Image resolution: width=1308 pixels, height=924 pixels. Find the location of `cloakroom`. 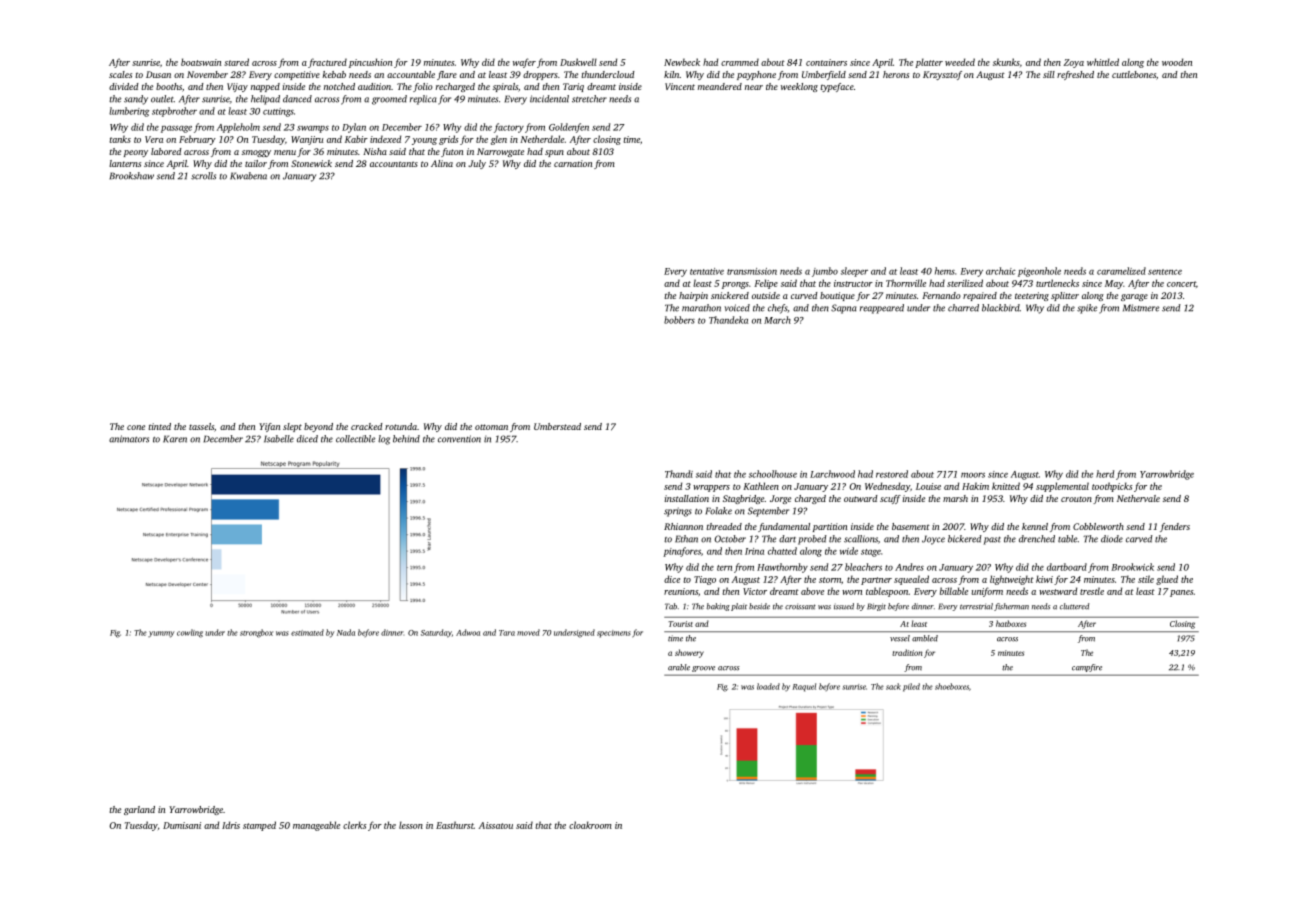

cloakroom is located at coordinates (590, 825).
